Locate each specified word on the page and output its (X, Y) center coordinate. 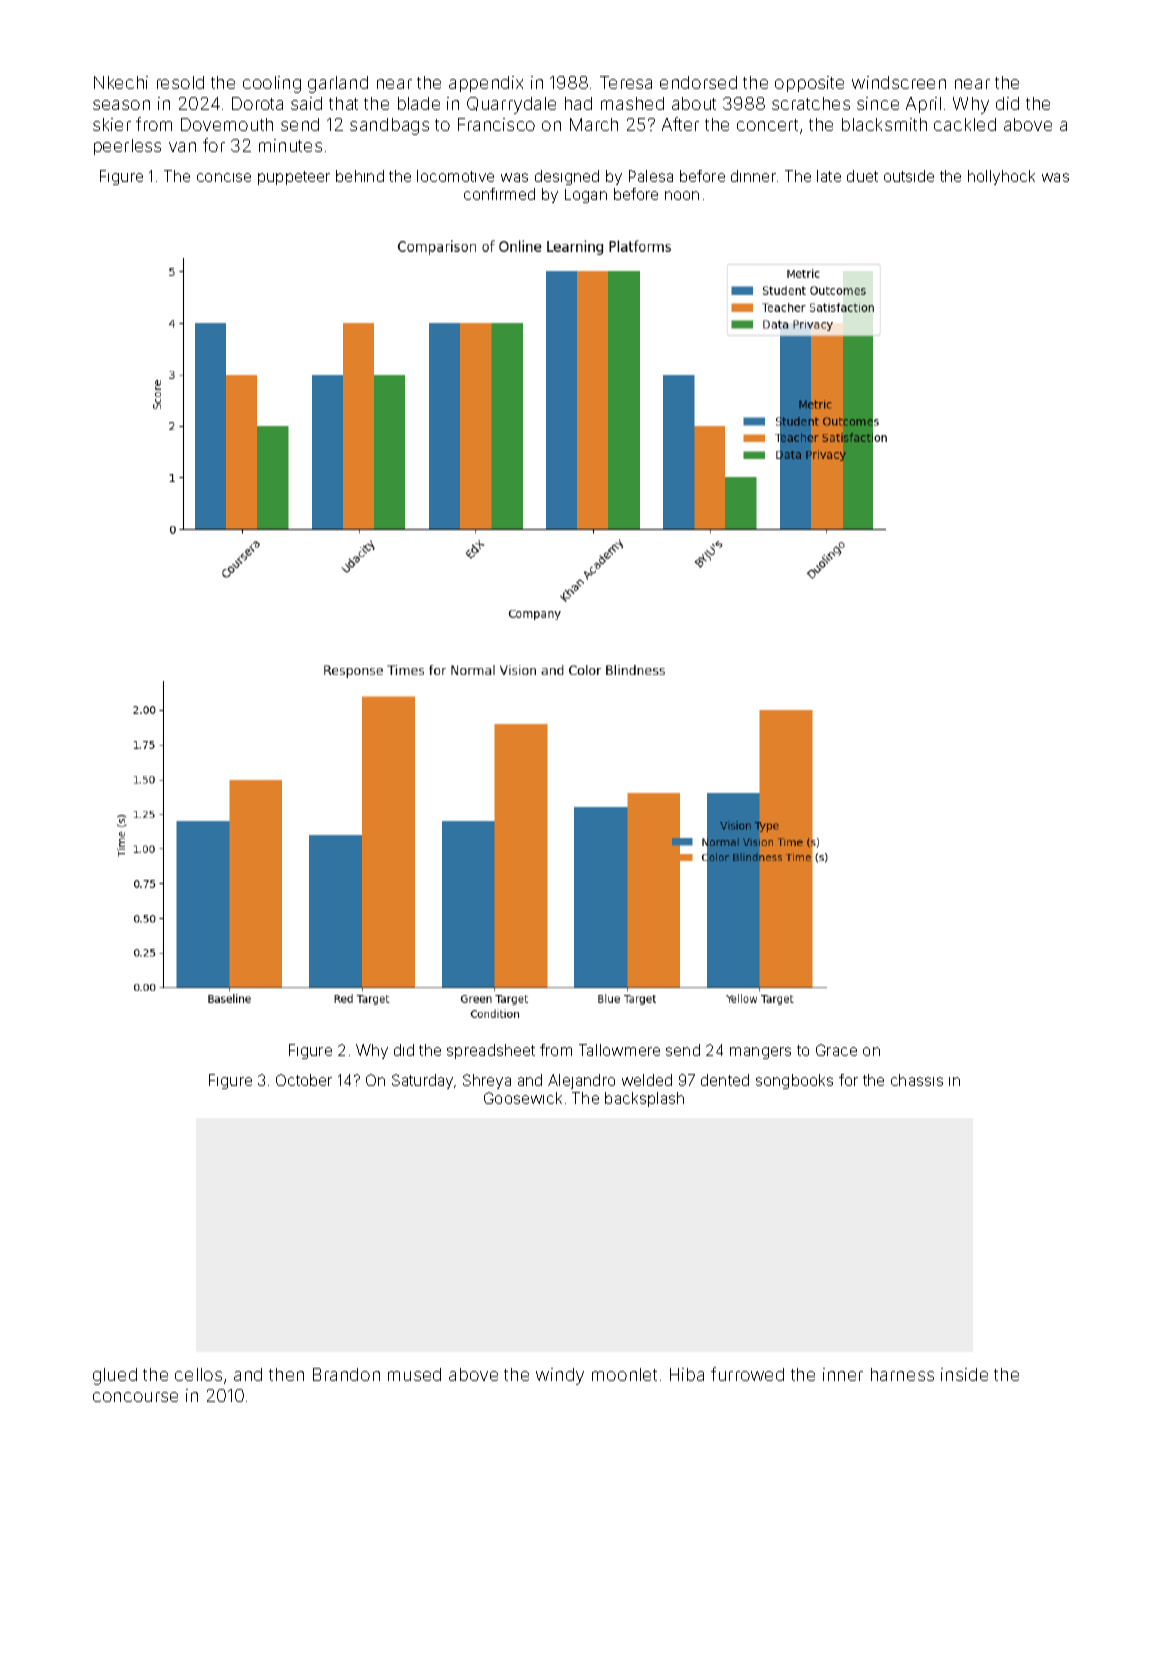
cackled (965, 124)
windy (560, 1376)
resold (180, 82)
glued (115, 1376)
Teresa (626, 82)
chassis (917, 1080)
